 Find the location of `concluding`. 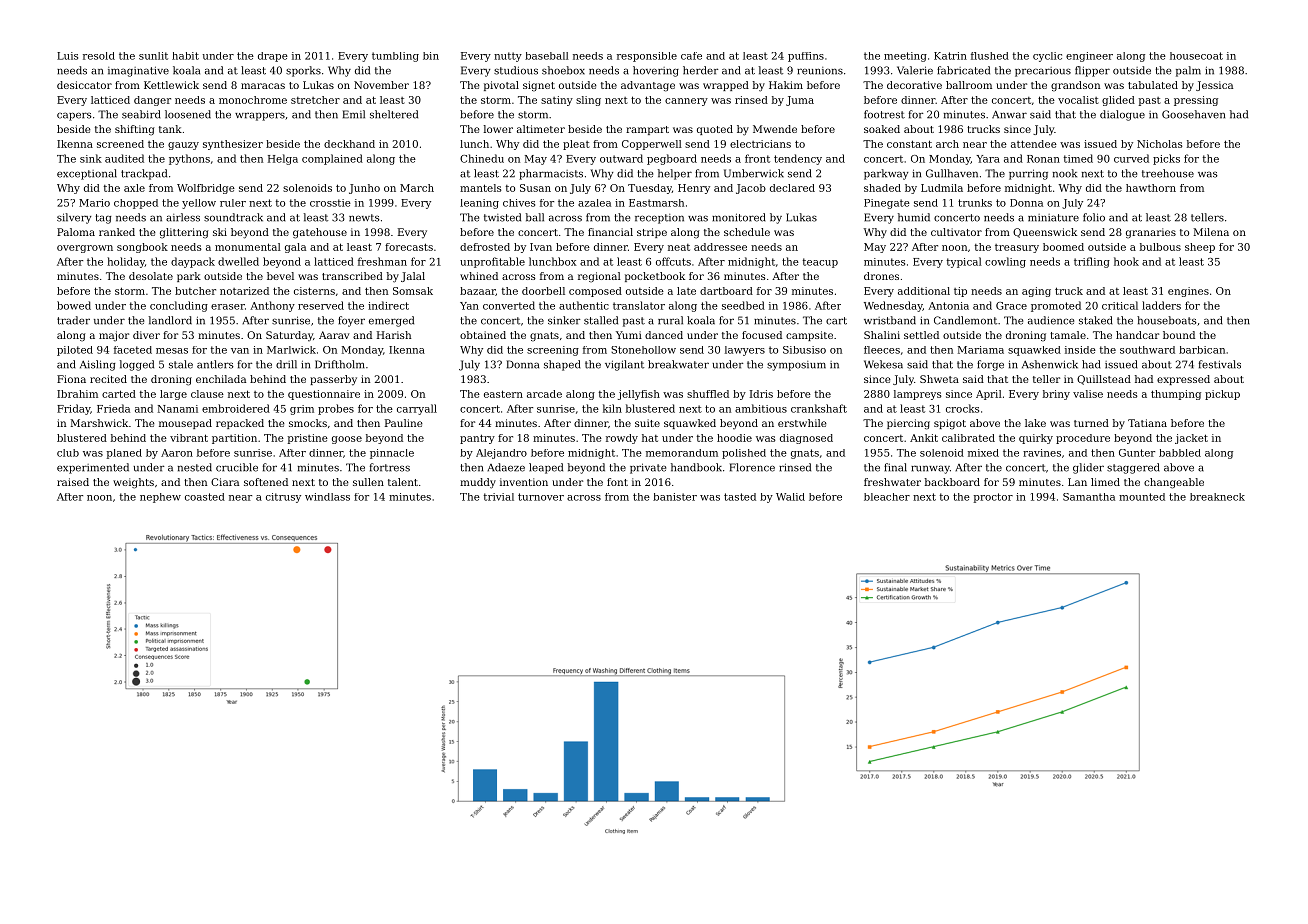

concluding is located at coordinates (179, 306).
